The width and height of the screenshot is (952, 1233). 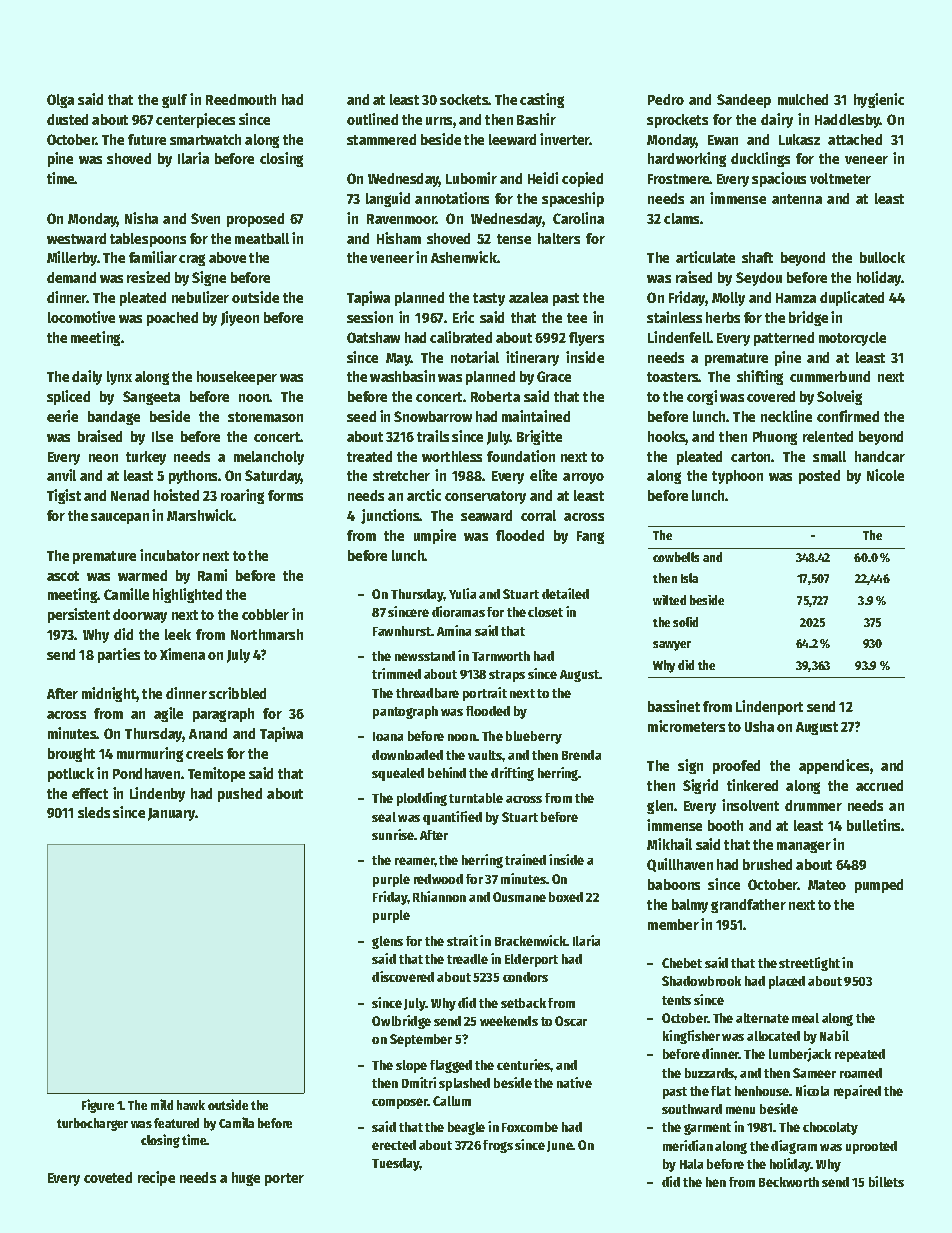 I want to click on calibrated, so click(x=461, y=337).
